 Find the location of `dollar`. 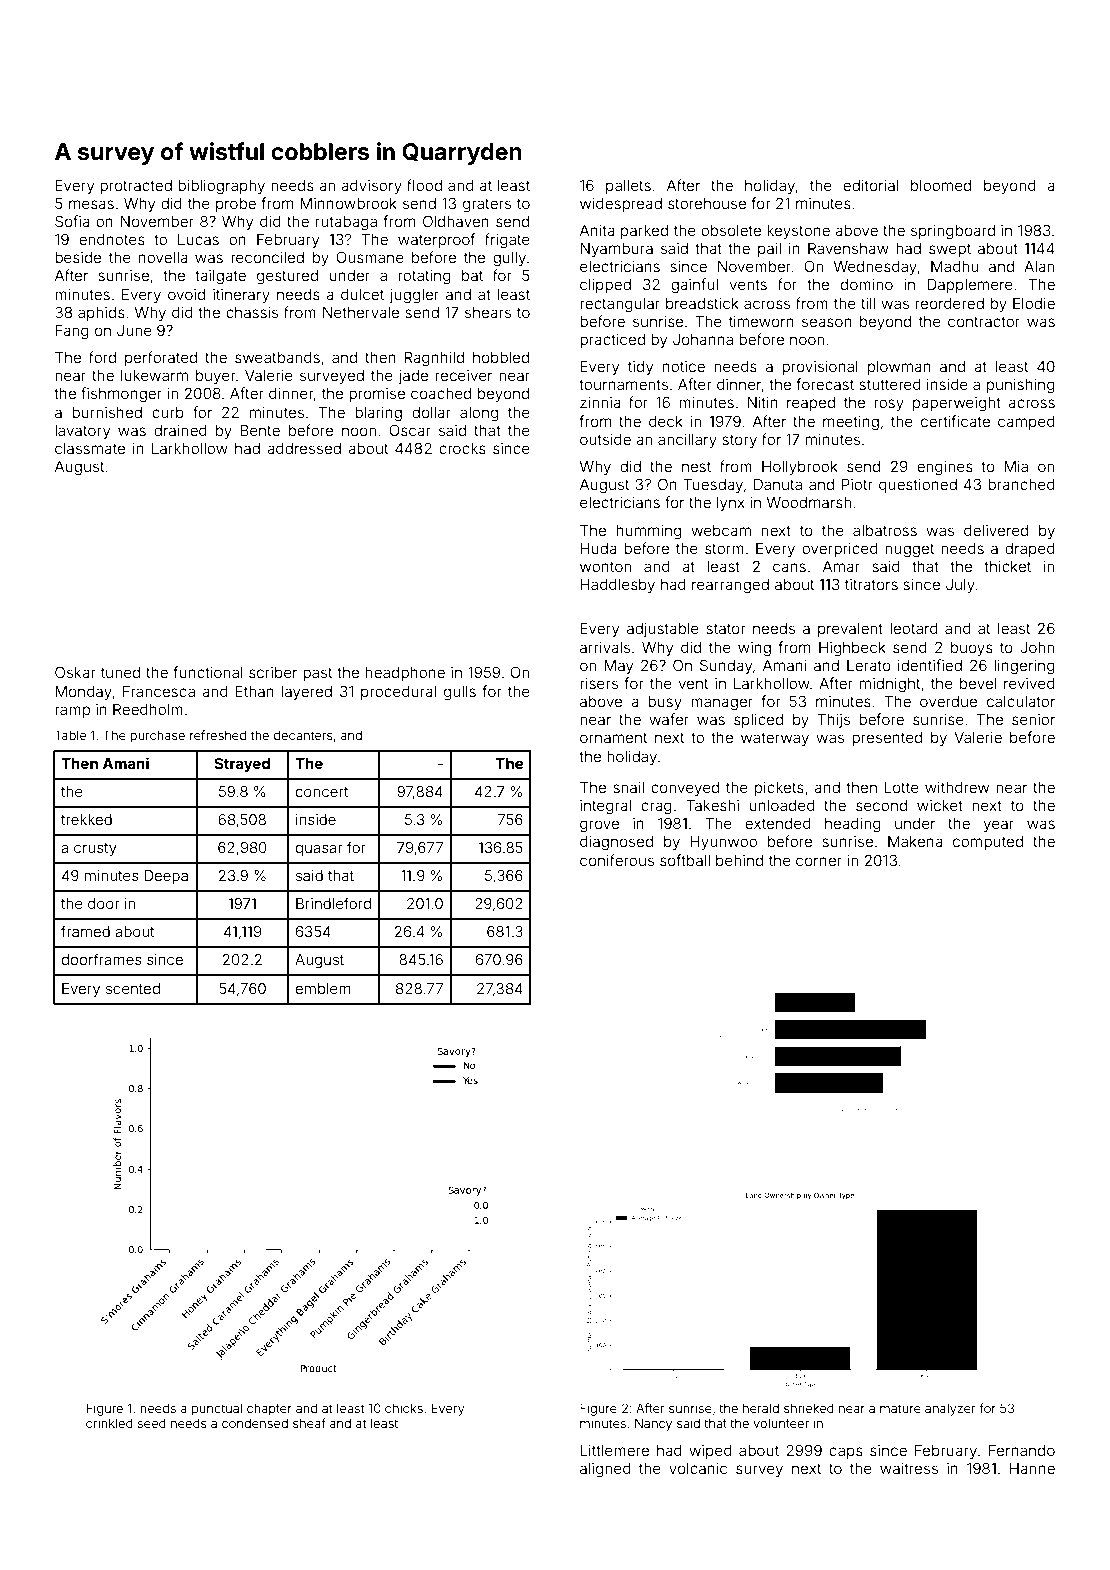

dollar is located at coordinates (431, 412).
